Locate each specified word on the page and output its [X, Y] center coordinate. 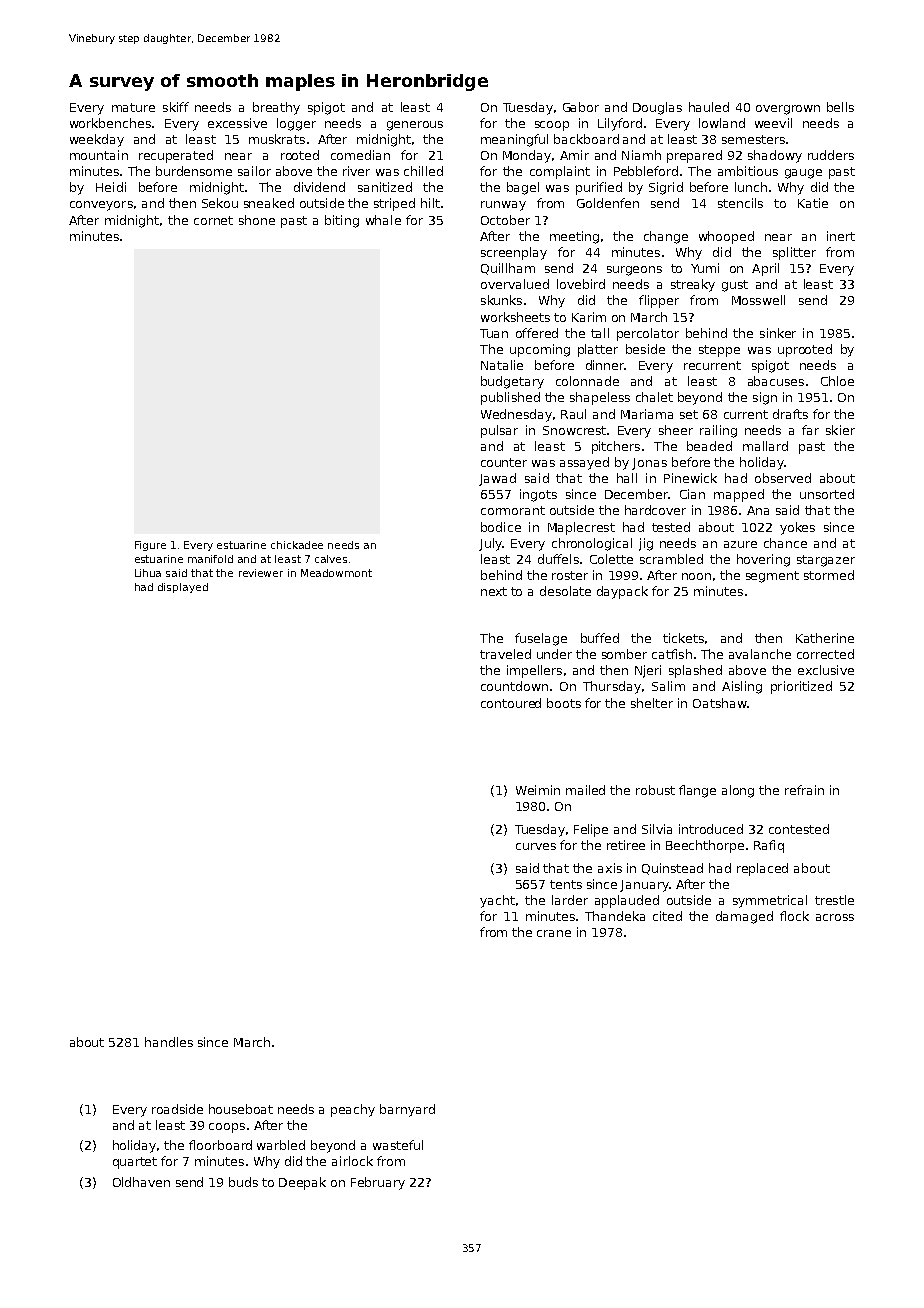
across [835, 917]
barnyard [407, 1110]
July [490, 544]
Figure [150, 546]
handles [169, 1042]
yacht [497, 901]
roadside [177, 1109]
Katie [813, 203]
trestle [834, 900]
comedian [360, 155]
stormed [829, 575]
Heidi [111, 187]
